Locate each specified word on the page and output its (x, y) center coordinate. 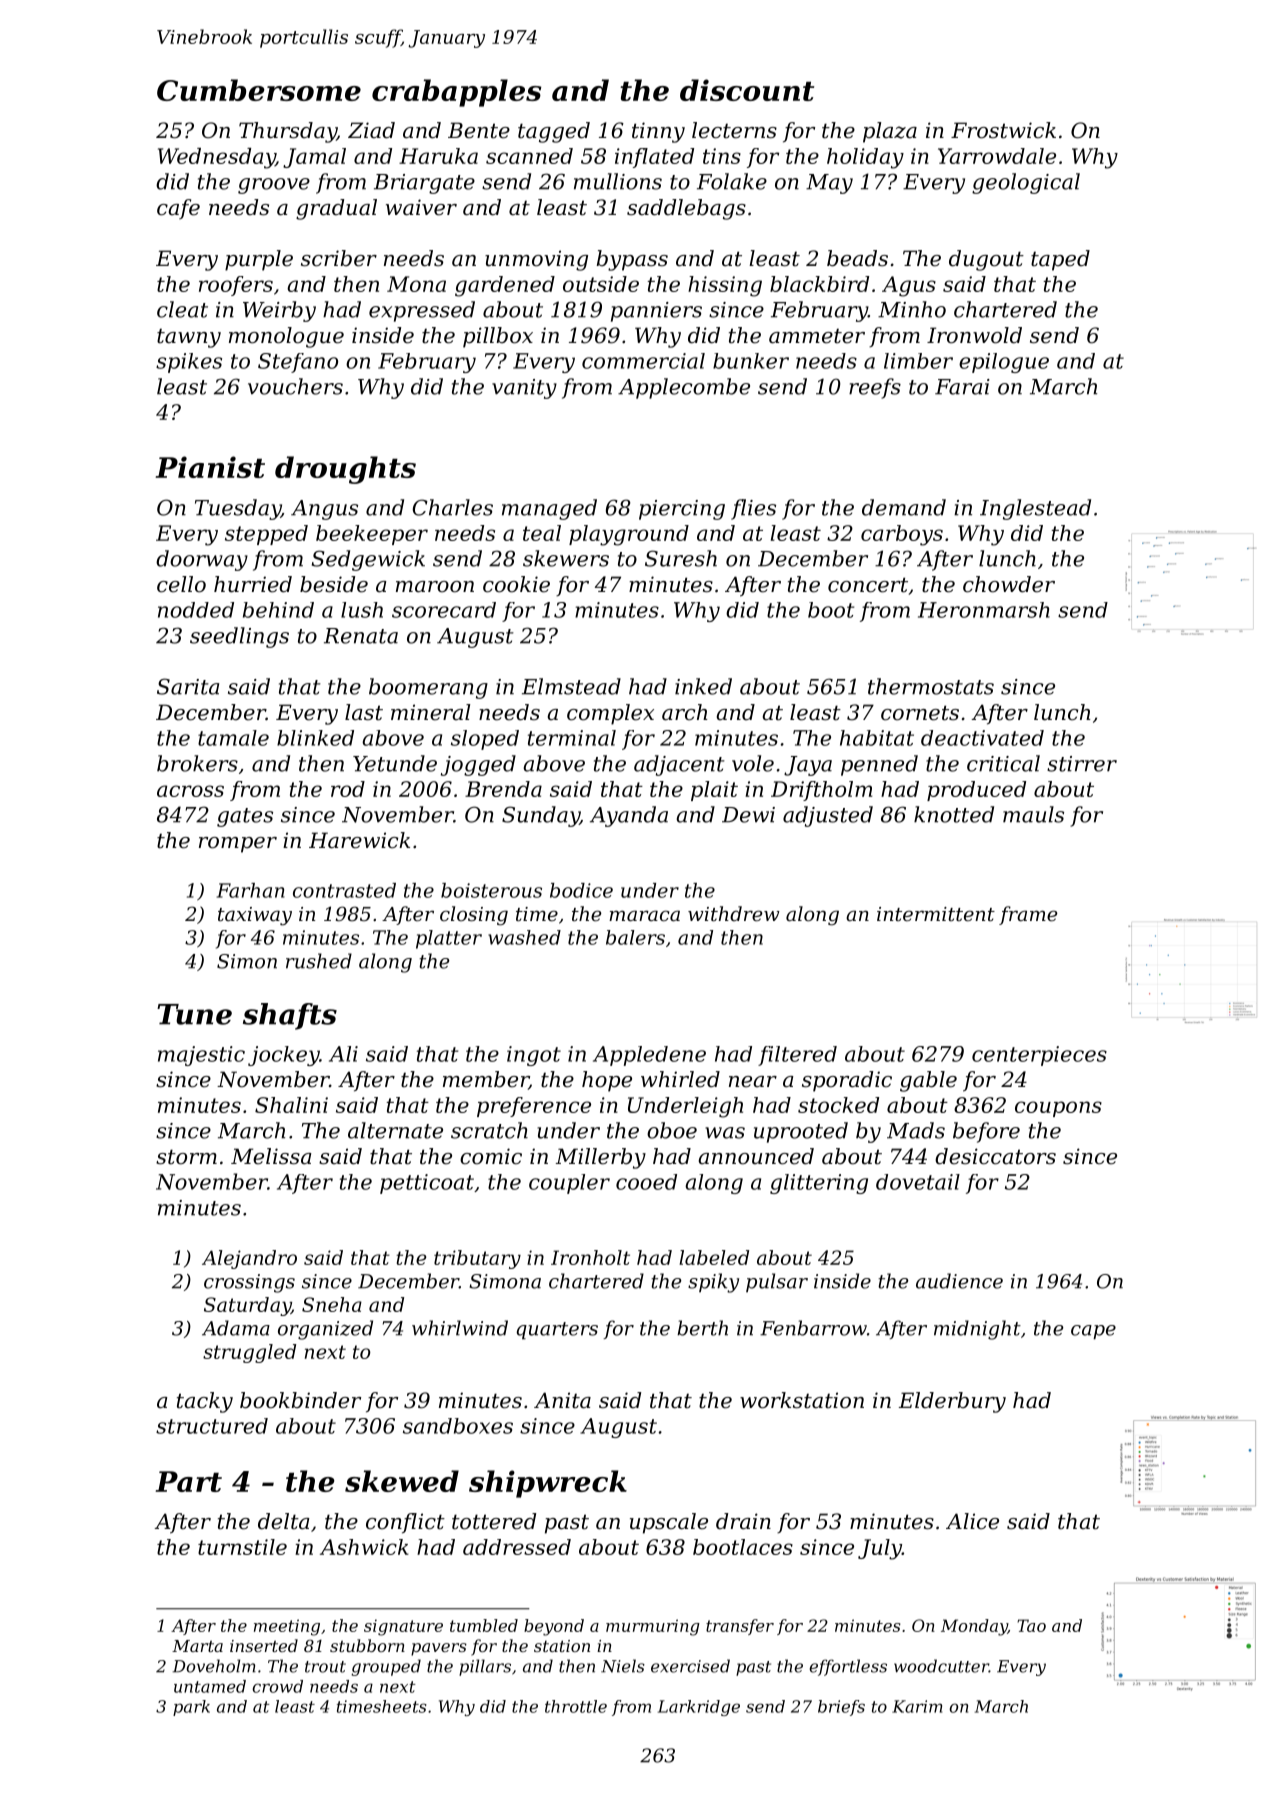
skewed (402, 1481)
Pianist (210, 467)
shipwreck (548, 1484)
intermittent (936, 914)
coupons (1058, 1109)
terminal (572, 738)
